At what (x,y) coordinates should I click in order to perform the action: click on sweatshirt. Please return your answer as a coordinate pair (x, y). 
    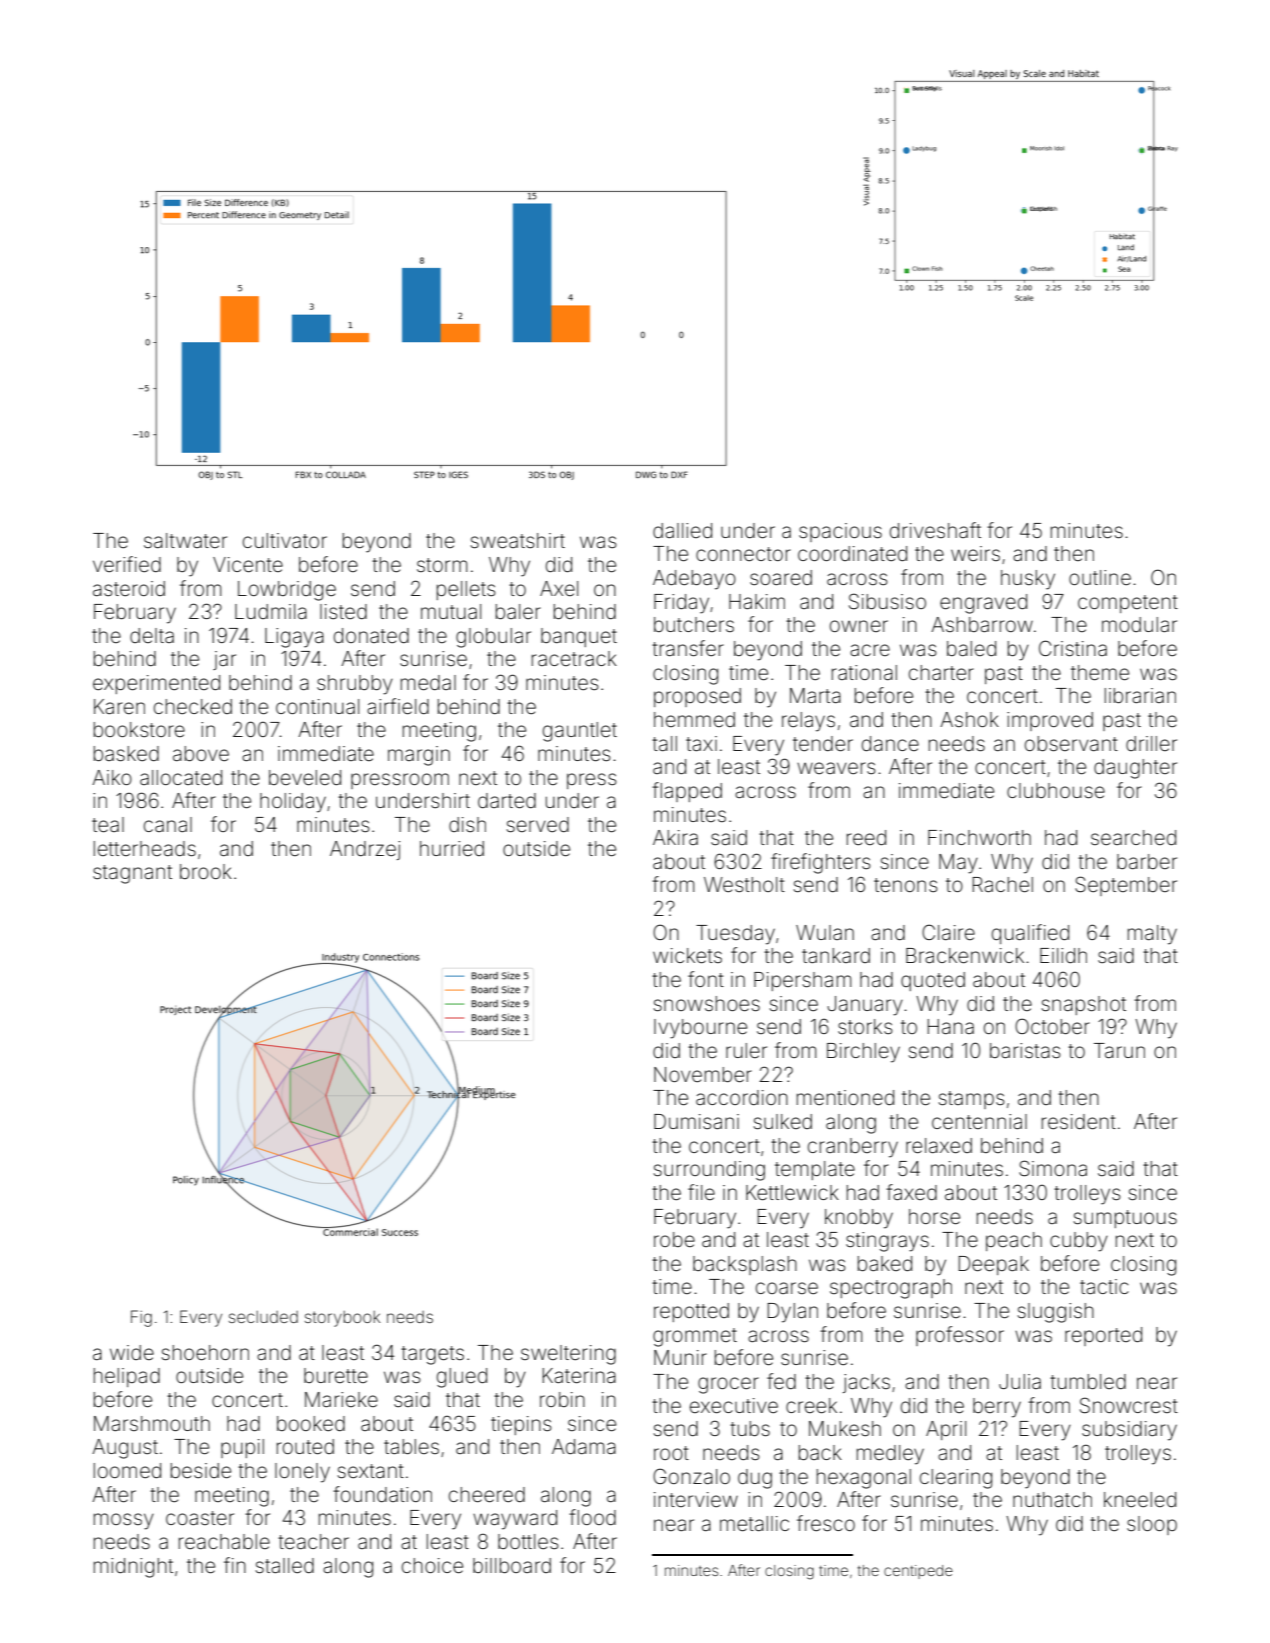
    Looking at the image, I should click on (517, 541).
